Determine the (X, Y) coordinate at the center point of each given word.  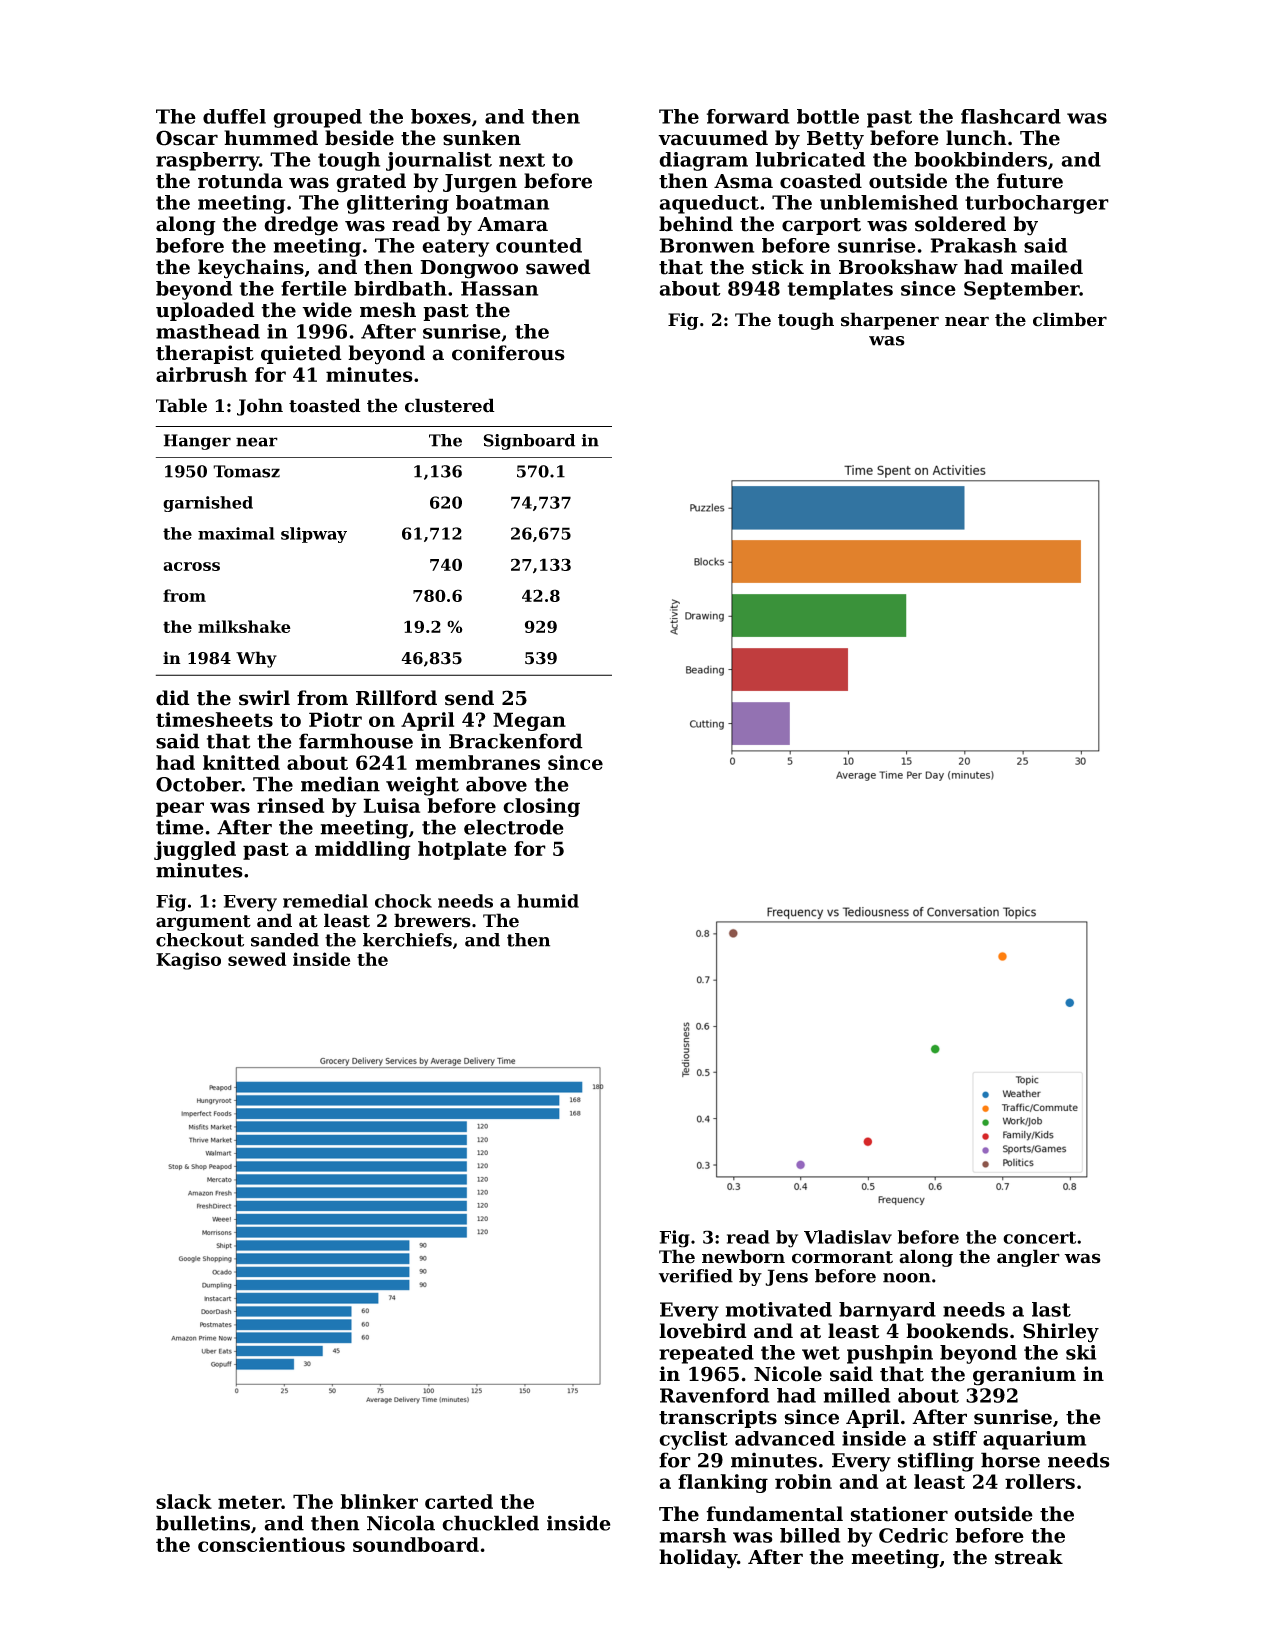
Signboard (529, 442)
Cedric (913, 1535)
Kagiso (188, 961)
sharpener (890, 321)
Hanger (197, 442)
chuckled (490, 1523)
